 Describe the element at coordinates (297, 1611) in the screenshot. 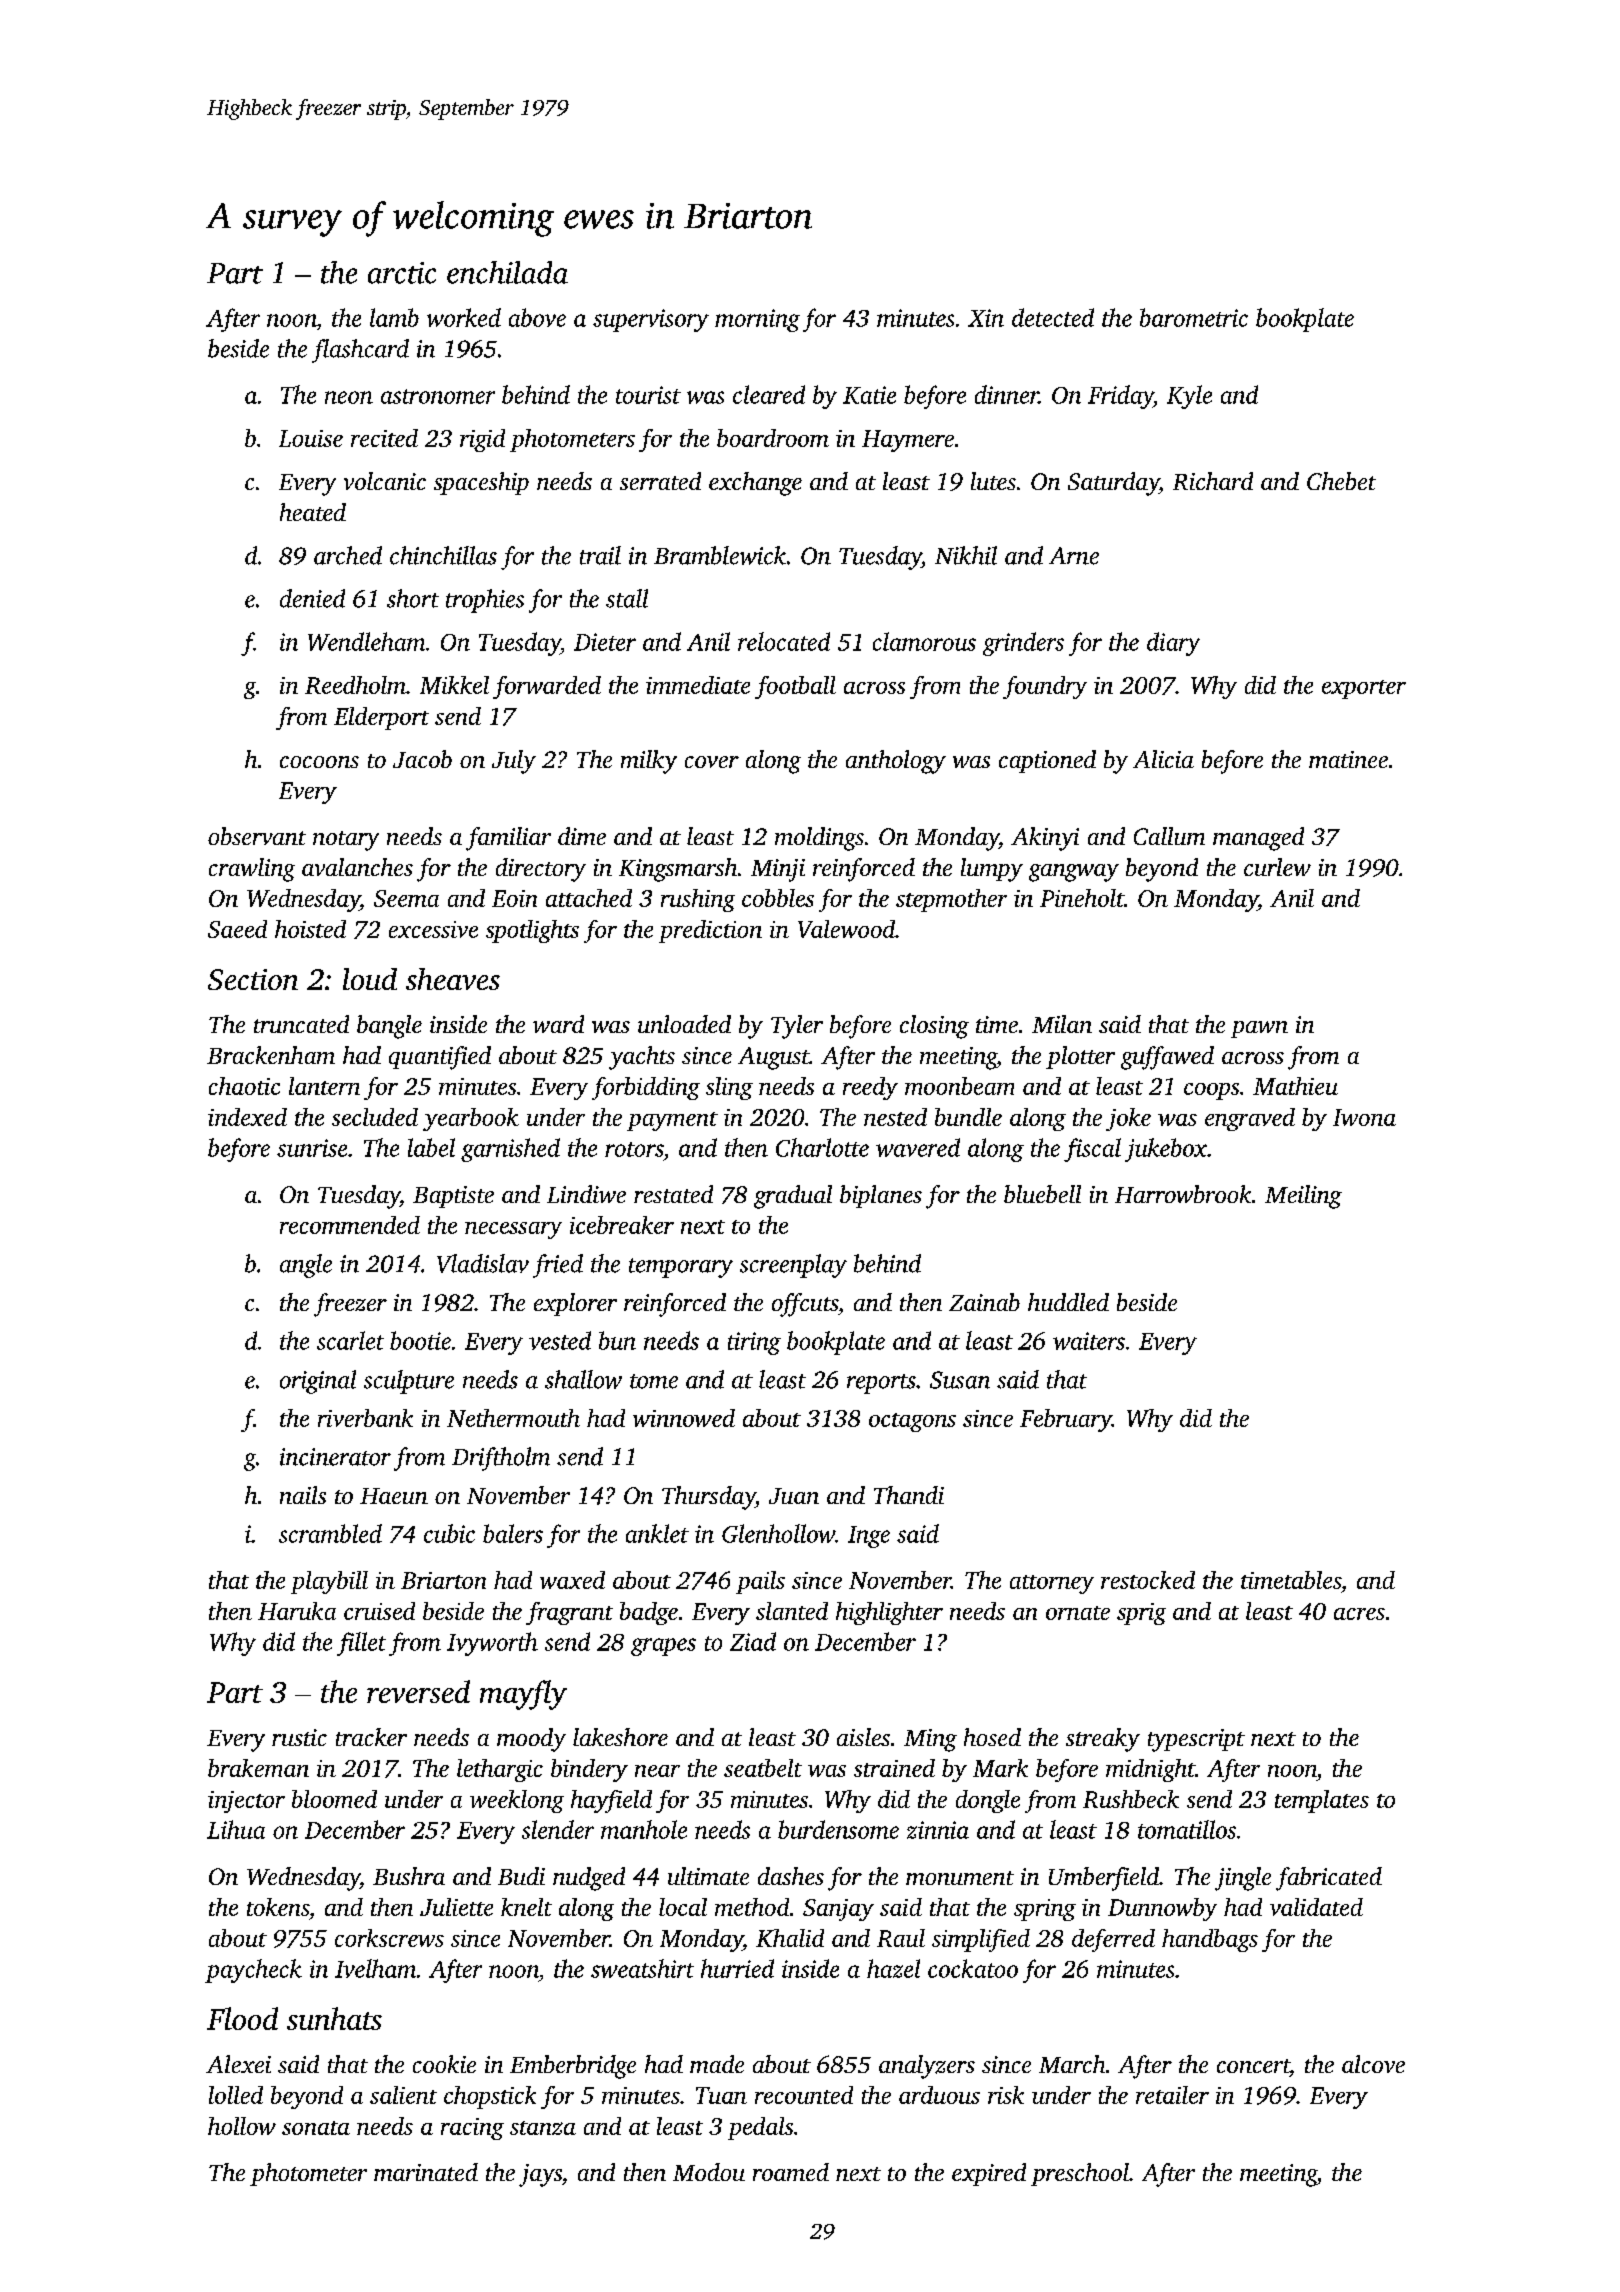

I see `Haruka` at that location.
